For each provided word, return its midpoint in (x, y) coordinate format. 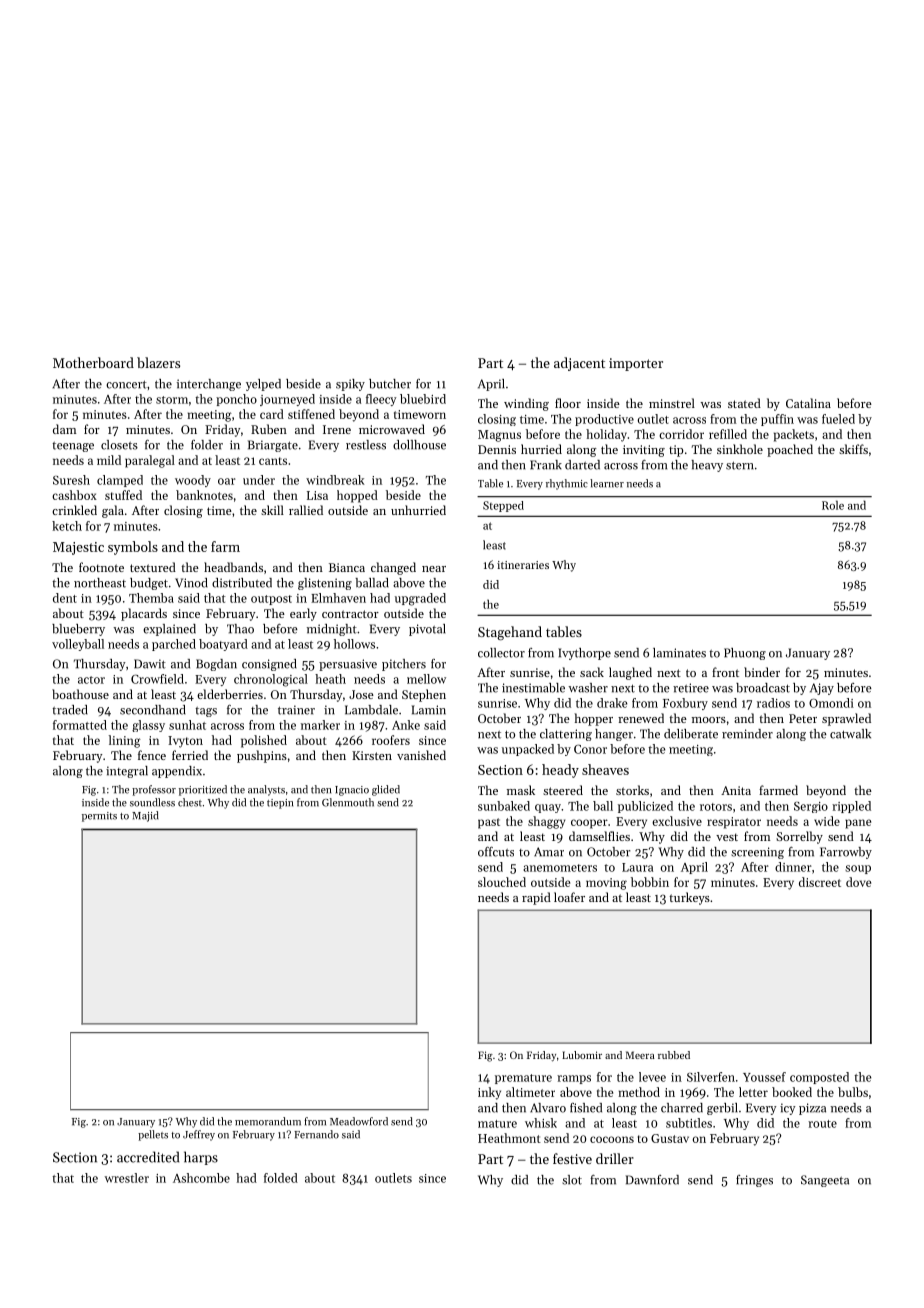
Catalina (808, 403)
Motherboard (93, 362)
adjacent (579, 364)
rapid (536, 898)
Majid (145, 816)
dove (858, 882)
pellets (153, 1135)
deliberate (691, 734)
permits (99, 817)
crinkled (74, 510)
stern (740, 465)
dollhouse (419, 445)
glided (386, 790)
